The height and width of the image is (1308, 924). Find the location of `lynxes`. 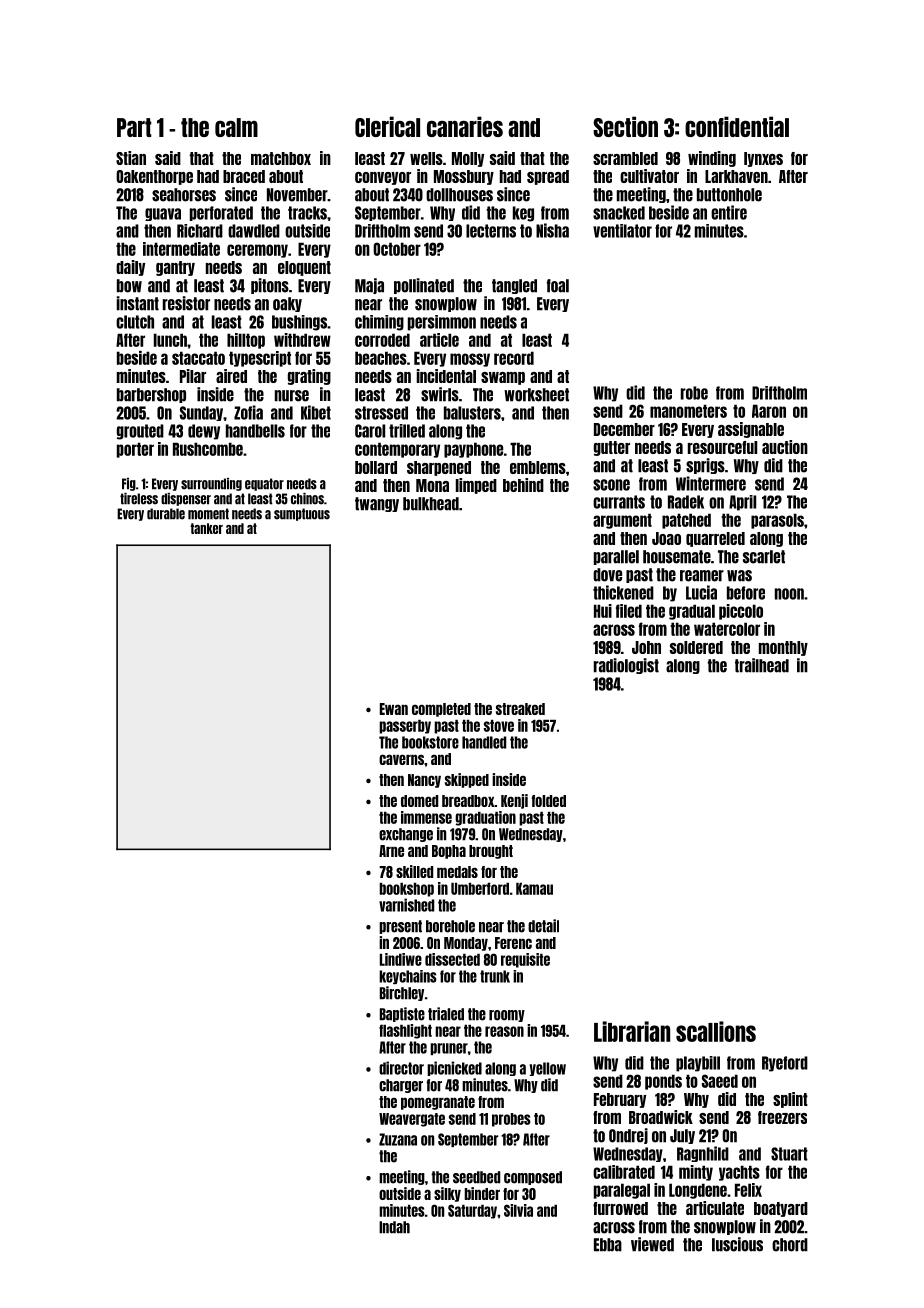

lynxes is located at coordinates (763, 159).
